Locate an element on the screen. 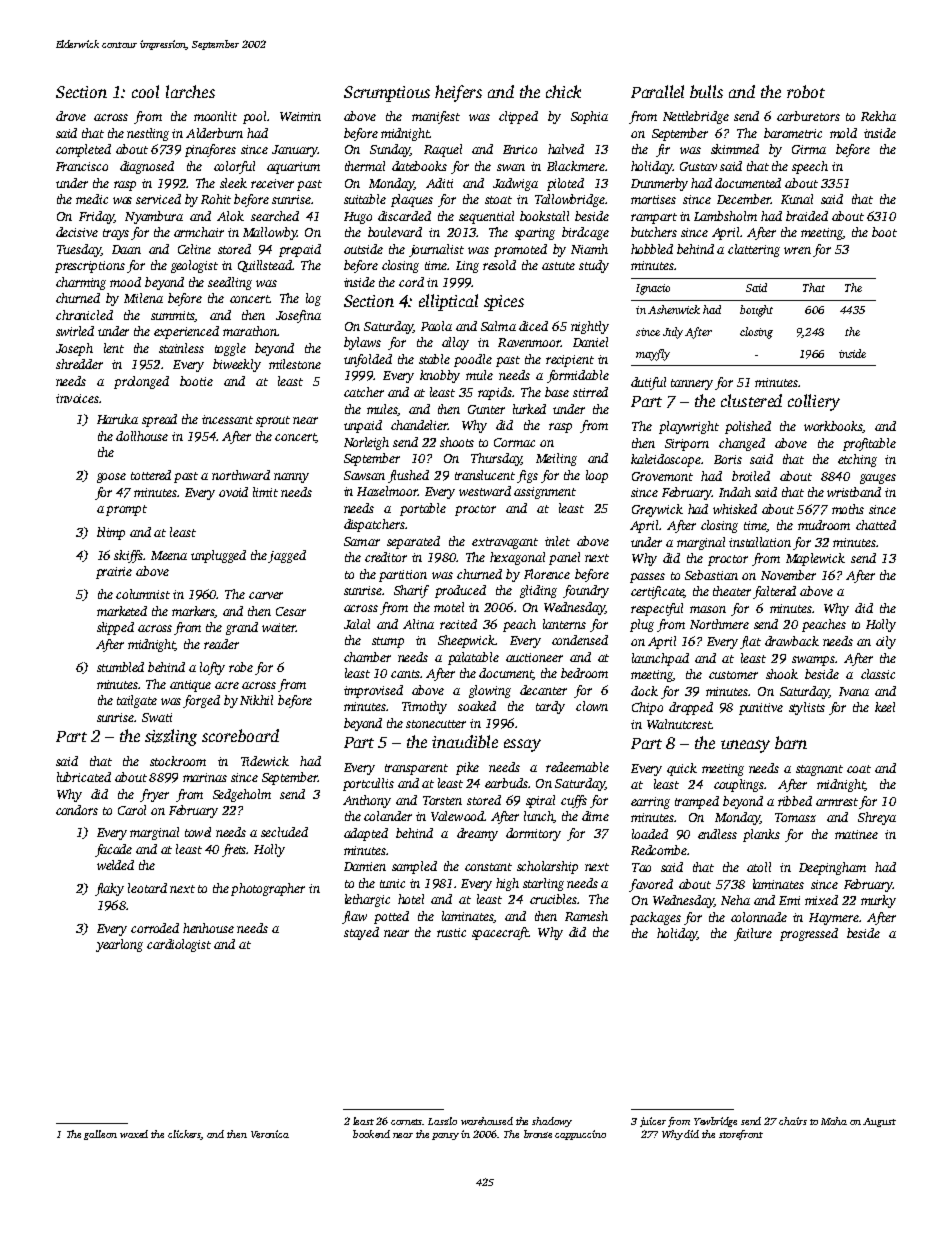 This screenshot has width=952, height=1233. skiffs is located at coordinates (129, 556).
